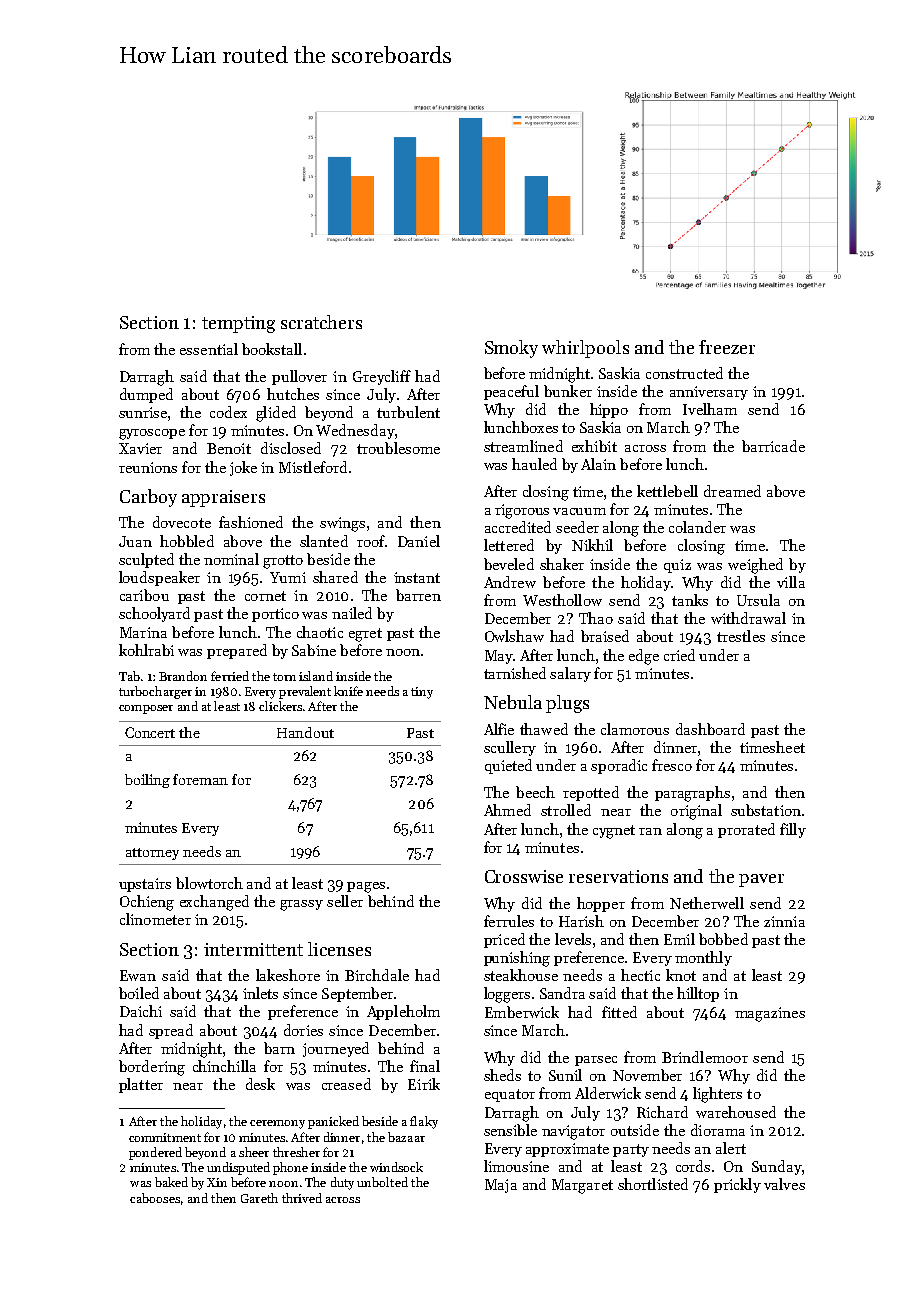 The height and width of the screenshot is (1308, 924). I want to click on paver, so click(761, 880).
